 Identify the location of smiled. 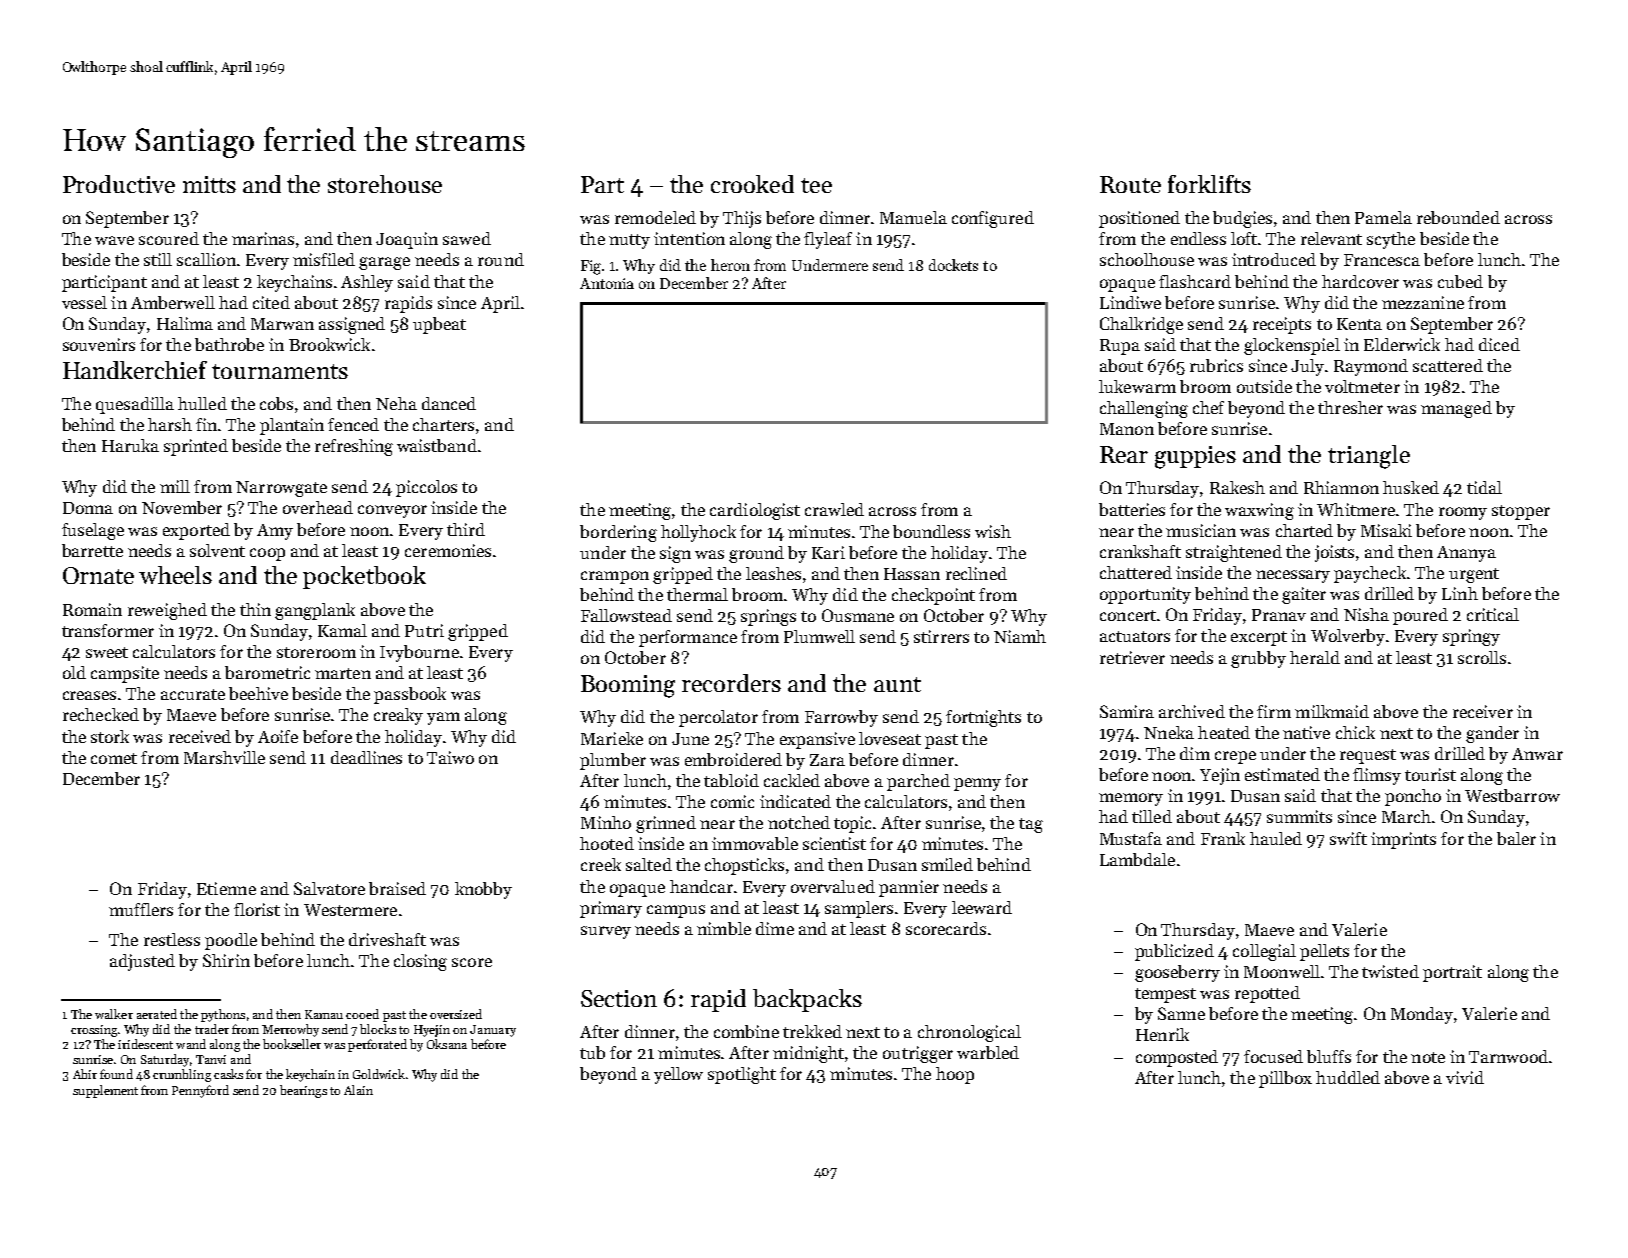
(947, 864).
